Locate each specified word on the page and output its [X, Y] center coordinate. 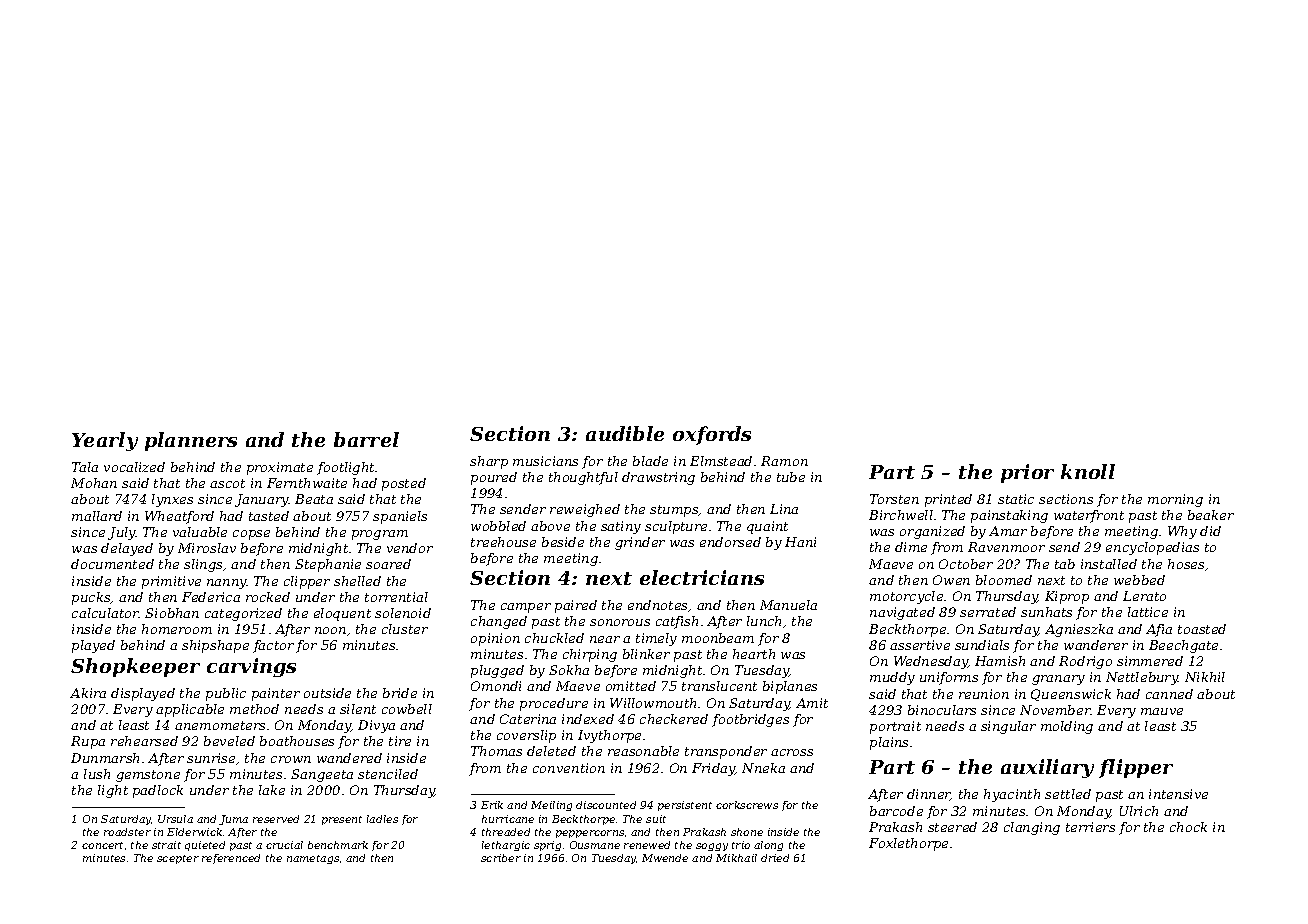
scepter [178, 859]
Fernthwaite [307, 483]
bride [400, 693]
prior [1027, 473]
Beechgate [1183, 646]
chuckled [554, 638]
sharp [489, 462]
